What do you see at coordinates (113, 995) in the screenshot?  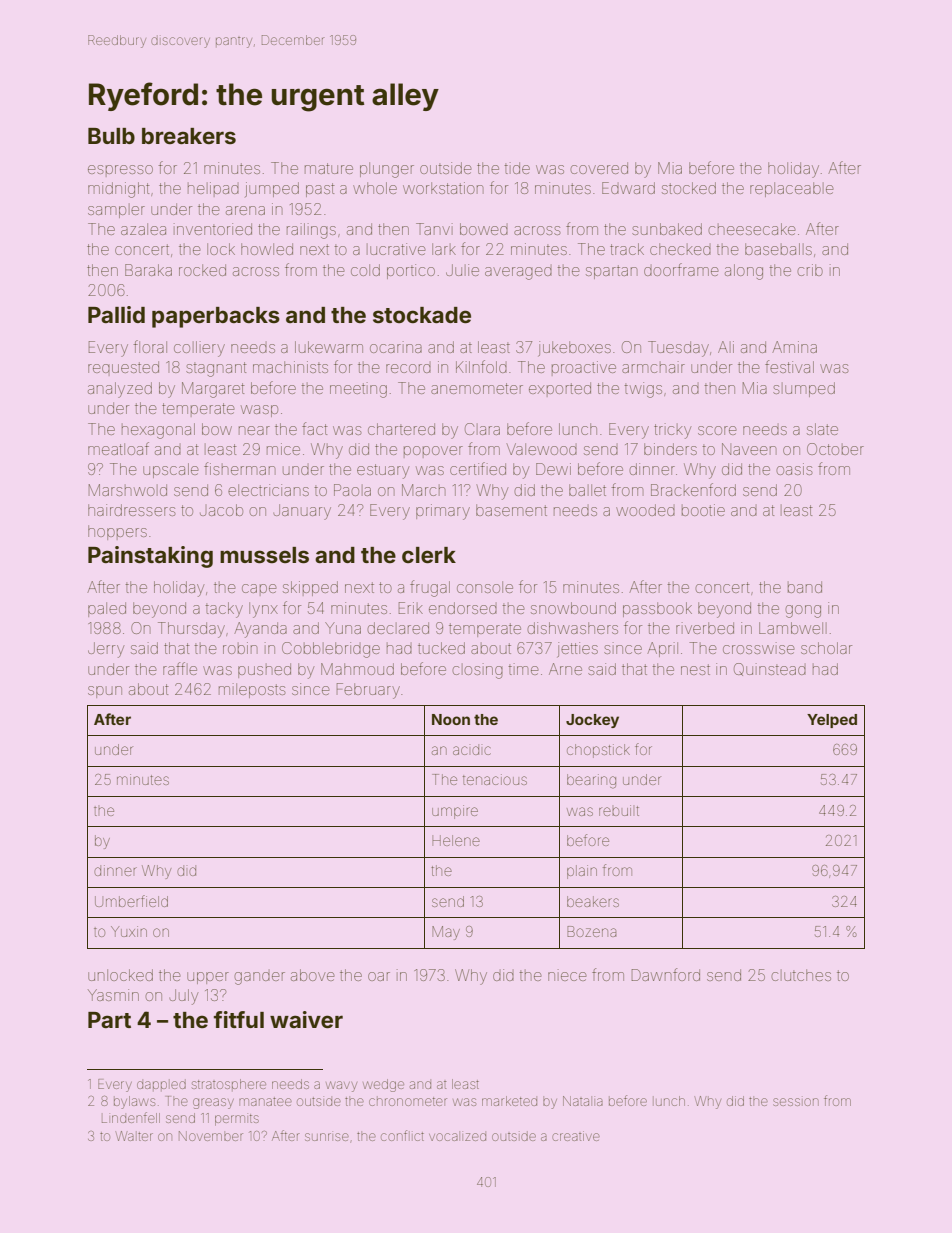 I see `Yasmin` at bounding box center [113, 995].
